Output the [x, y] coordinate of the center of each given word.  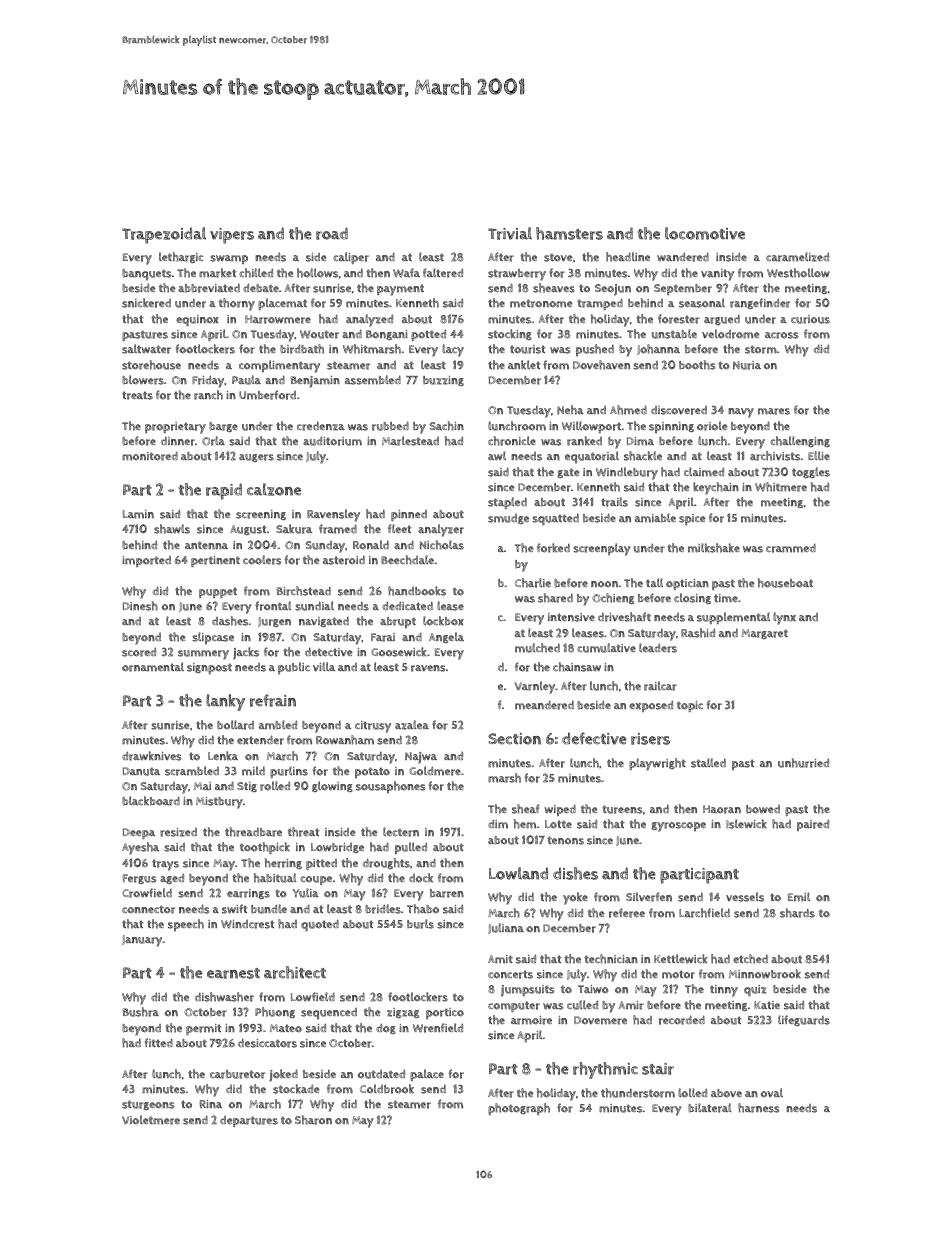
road [332, 233]
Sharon [313, 1120]
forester [679, 319]
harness [759, 1108]
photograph [519, 1109]
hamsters [569, 233]
